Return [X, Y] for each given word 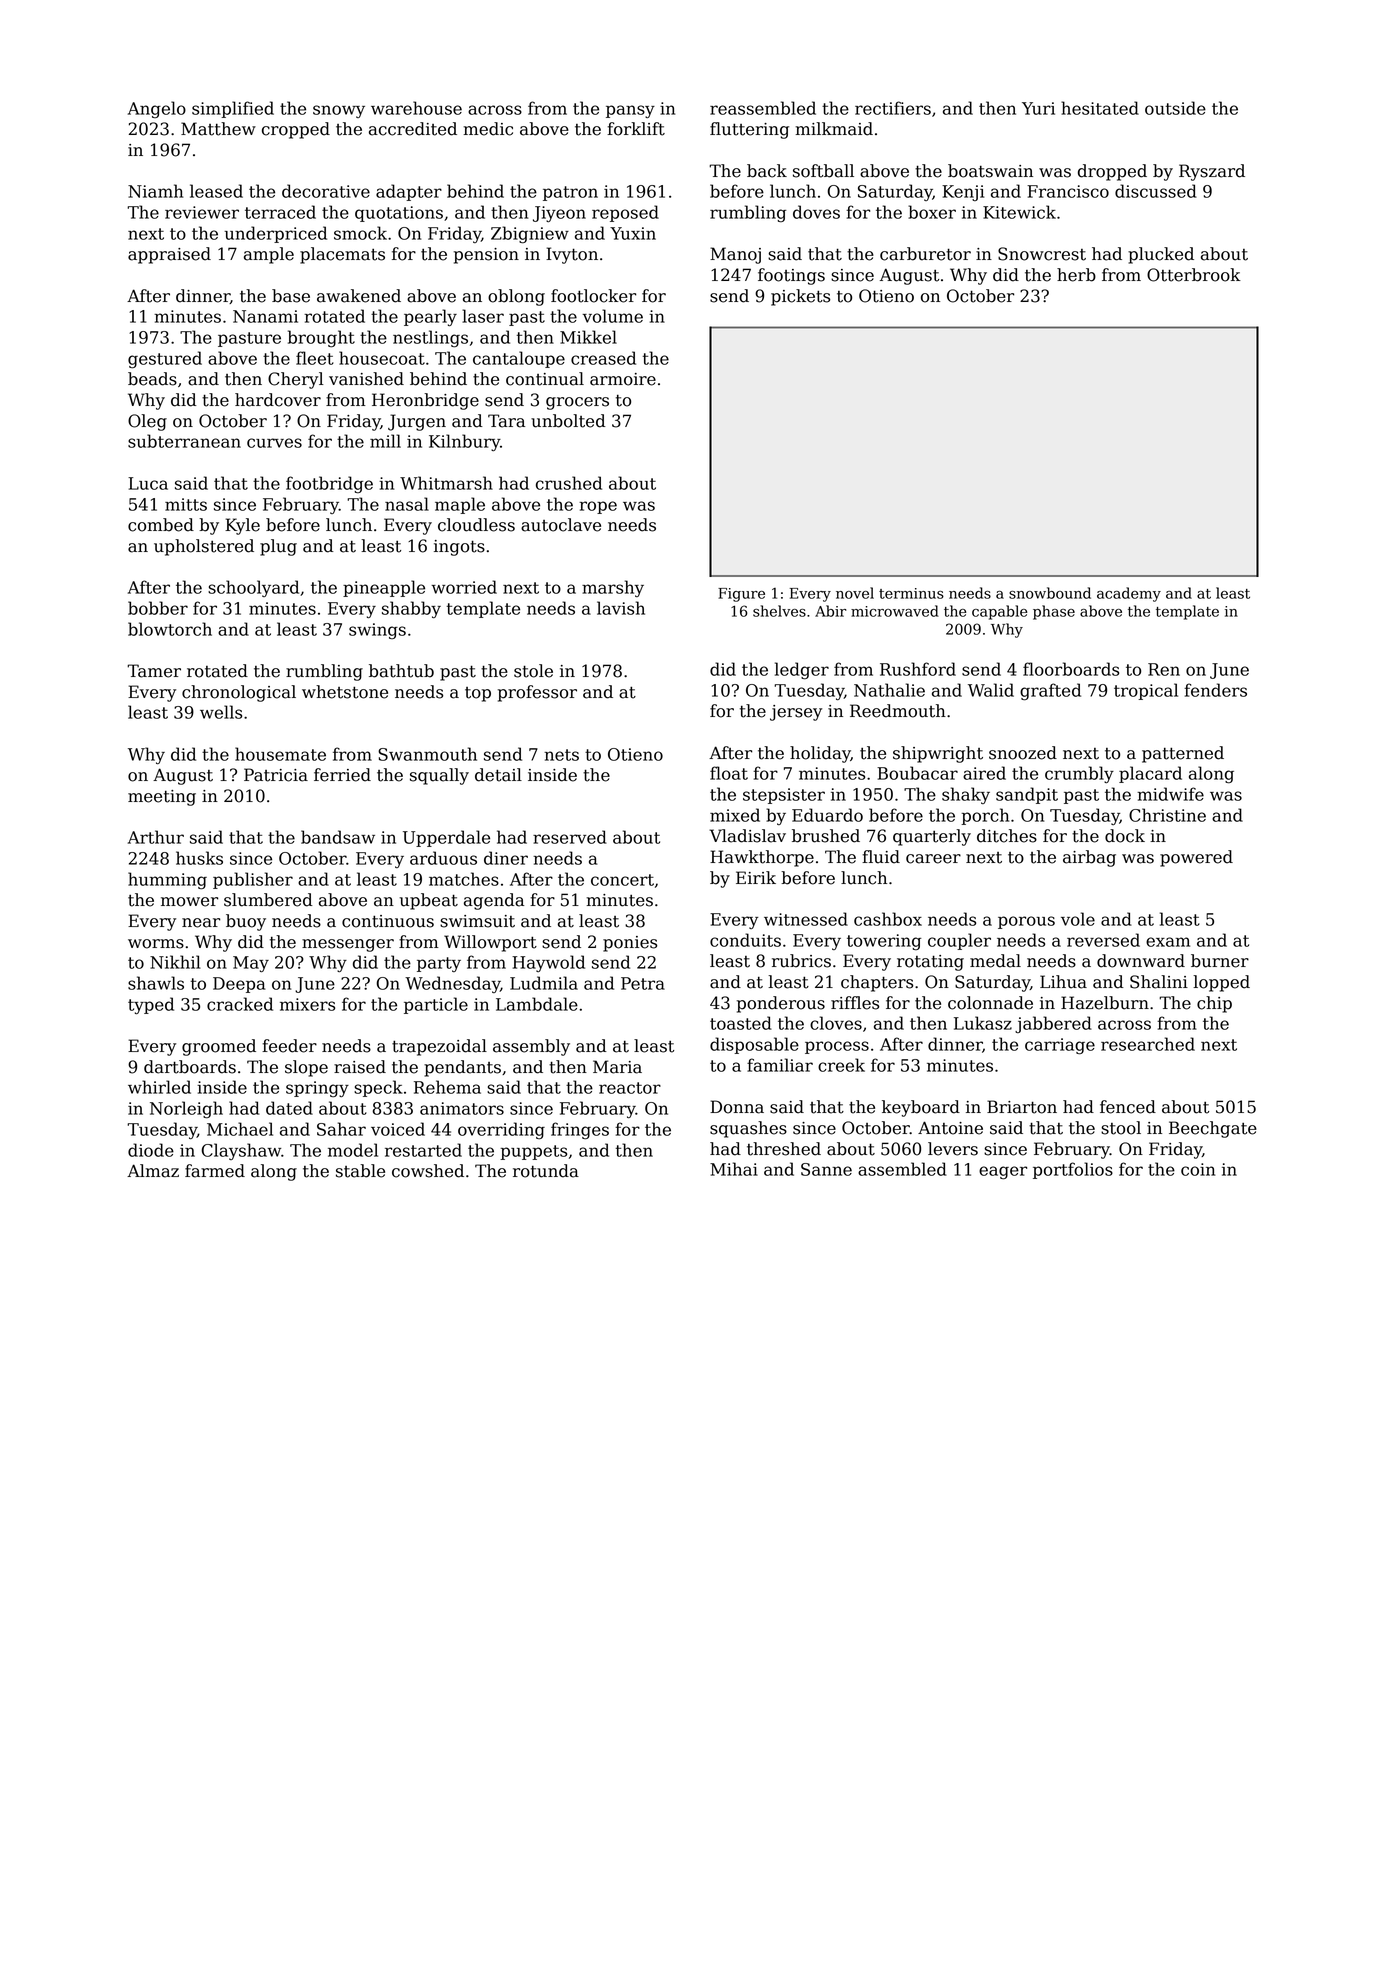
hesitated [1100, 108]
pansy [630, 111]
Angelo [157, 109]
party [439, 964]
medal [995, 961]
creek [841, 1065]
